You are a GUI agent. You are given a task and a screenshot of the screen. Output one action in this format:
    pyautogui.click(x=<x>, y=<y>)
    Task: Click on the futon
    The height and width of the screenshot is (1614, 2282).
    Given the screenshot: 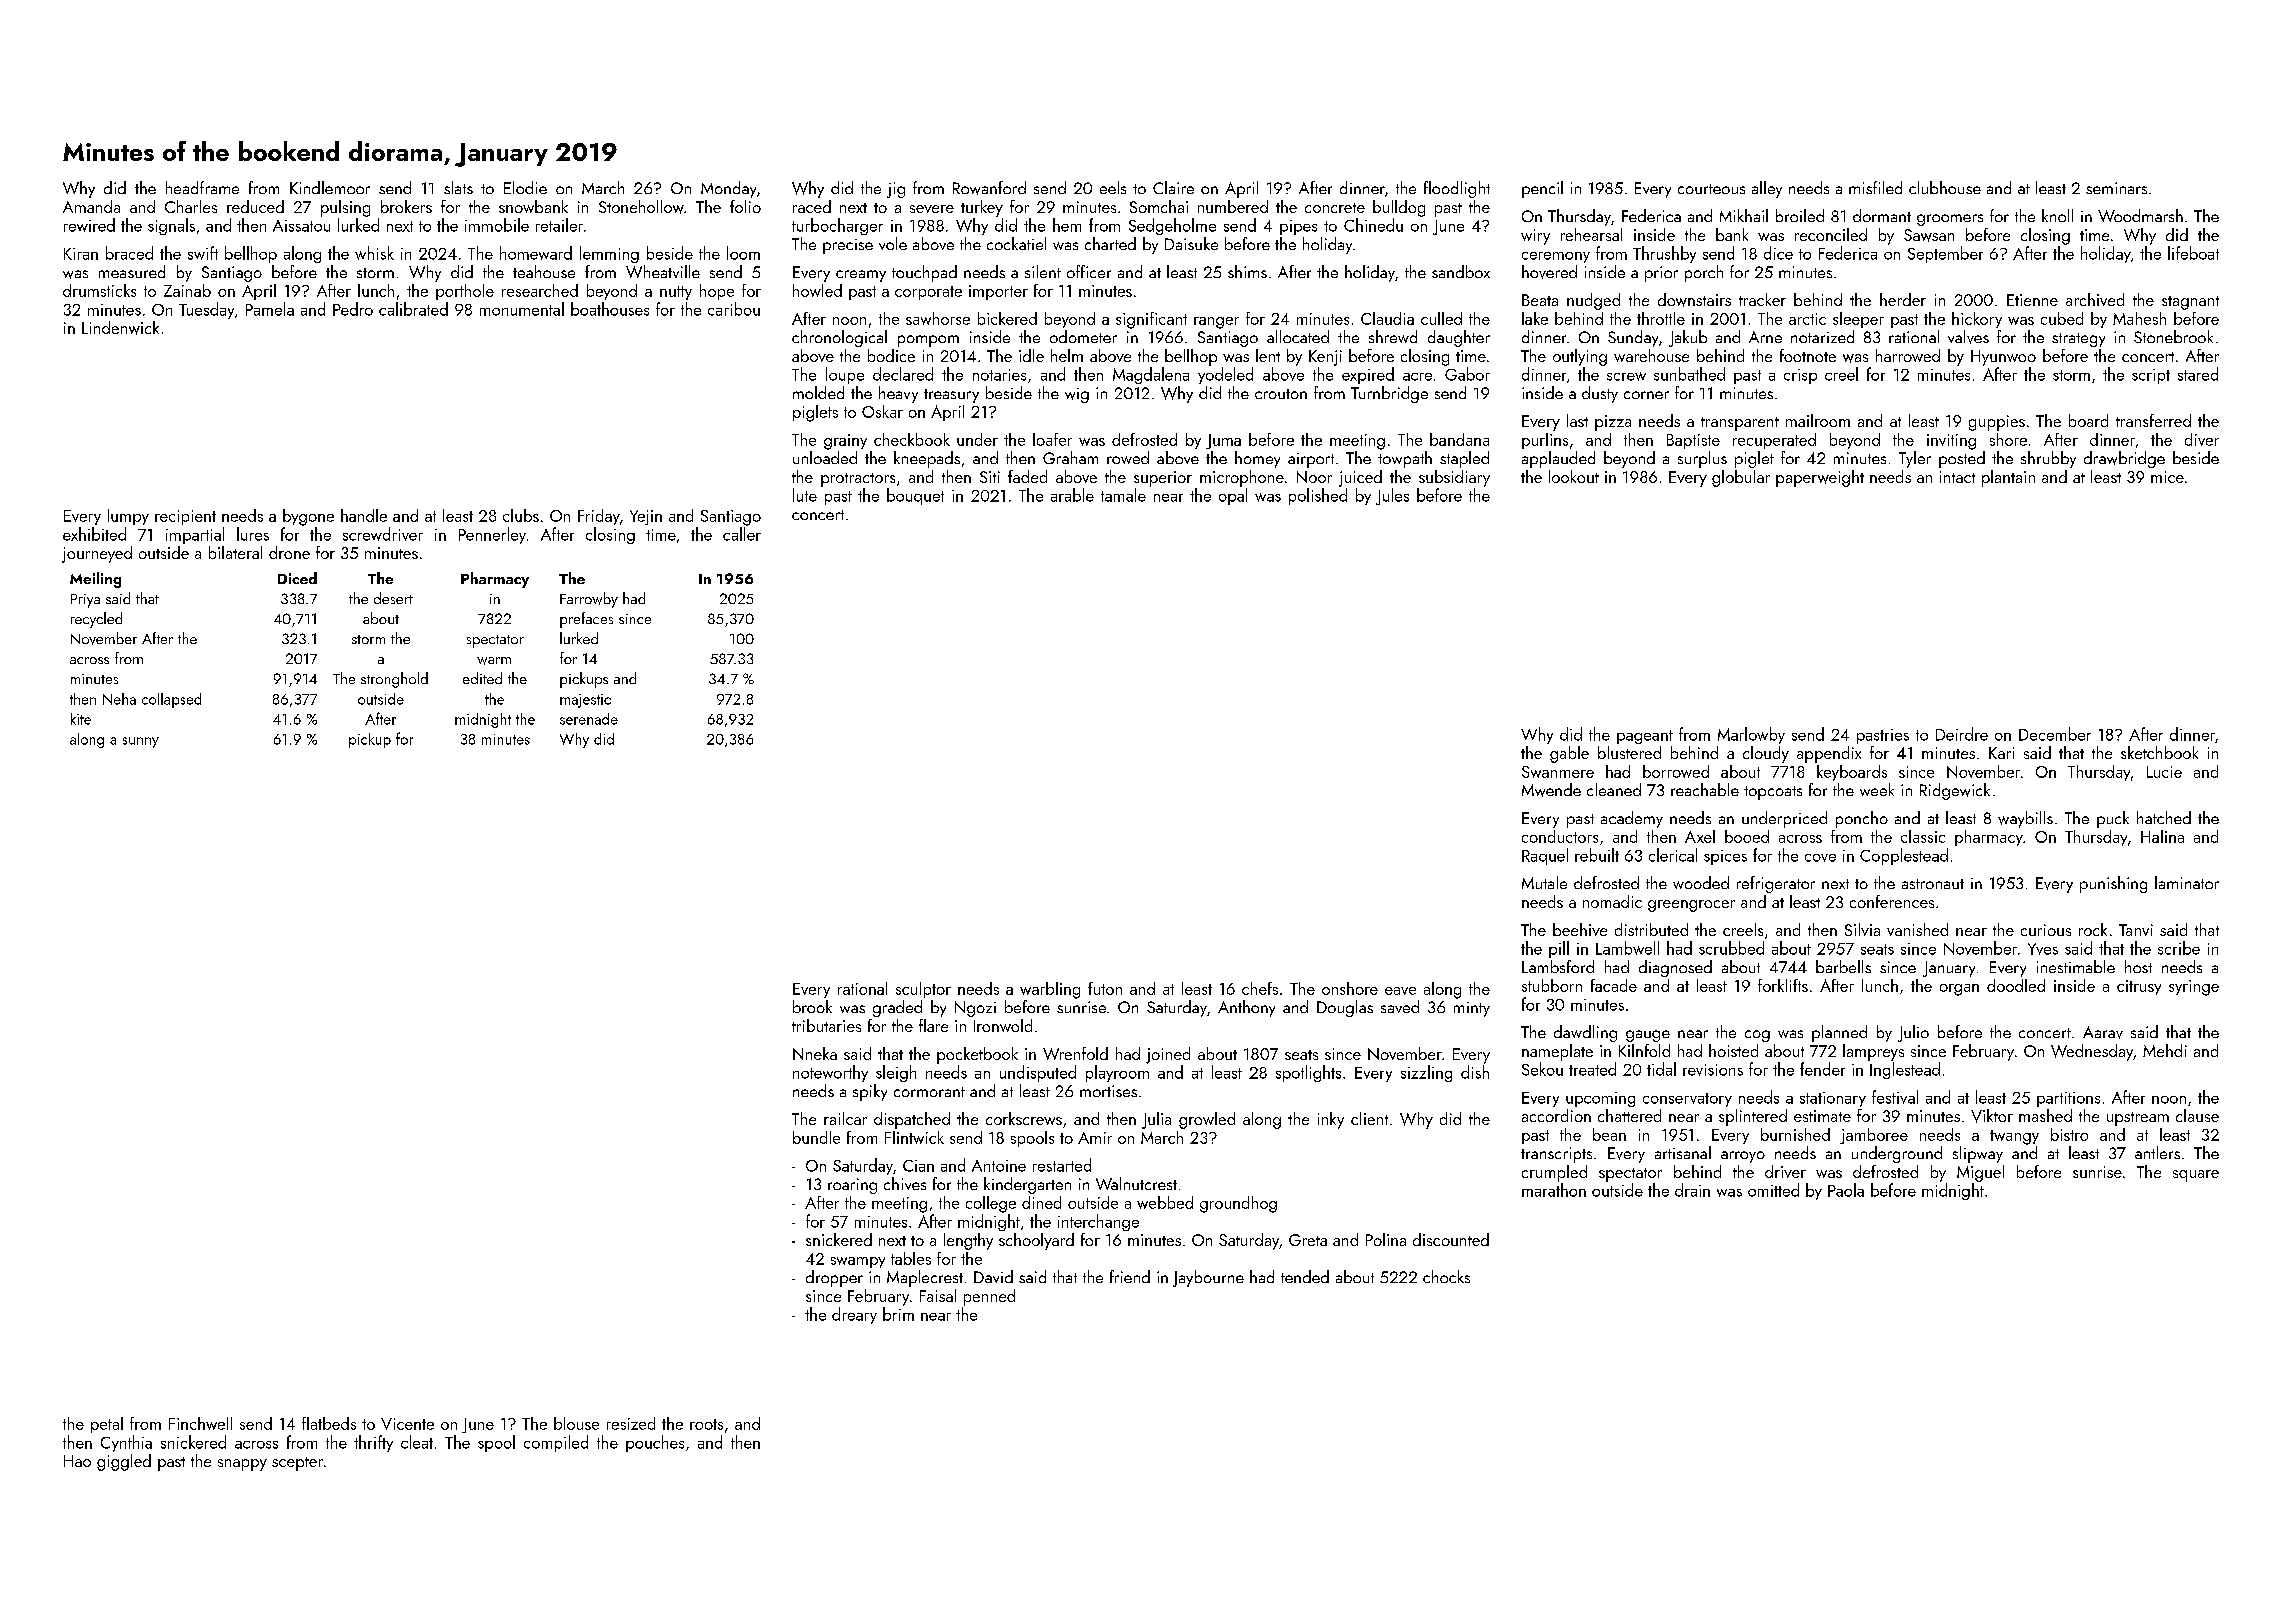 What is the action you would take?
    pyautogui.click(x=1105, y=988)
